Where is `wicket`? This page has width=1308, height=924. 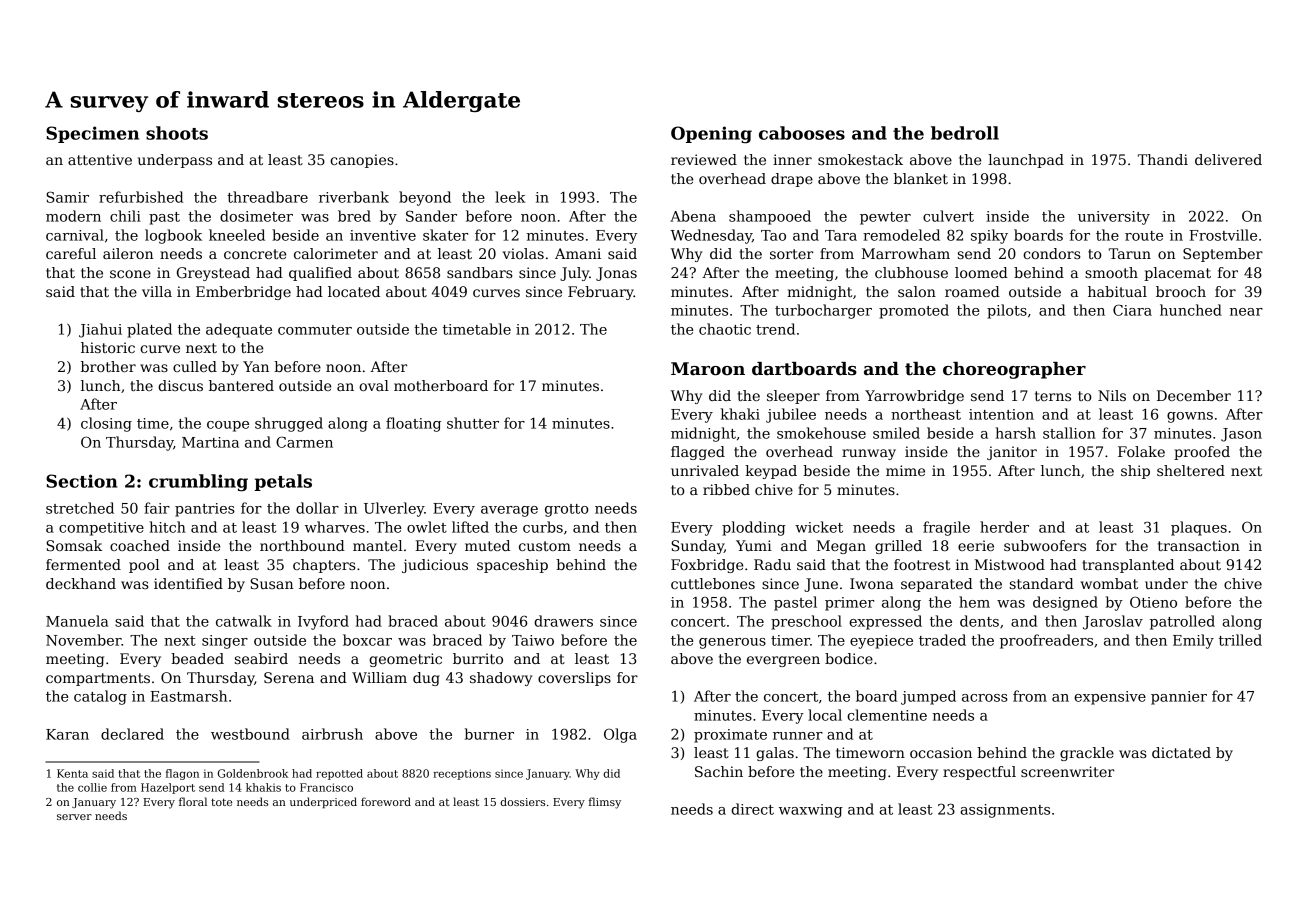 wicket is located at coordinates (819, 527).
